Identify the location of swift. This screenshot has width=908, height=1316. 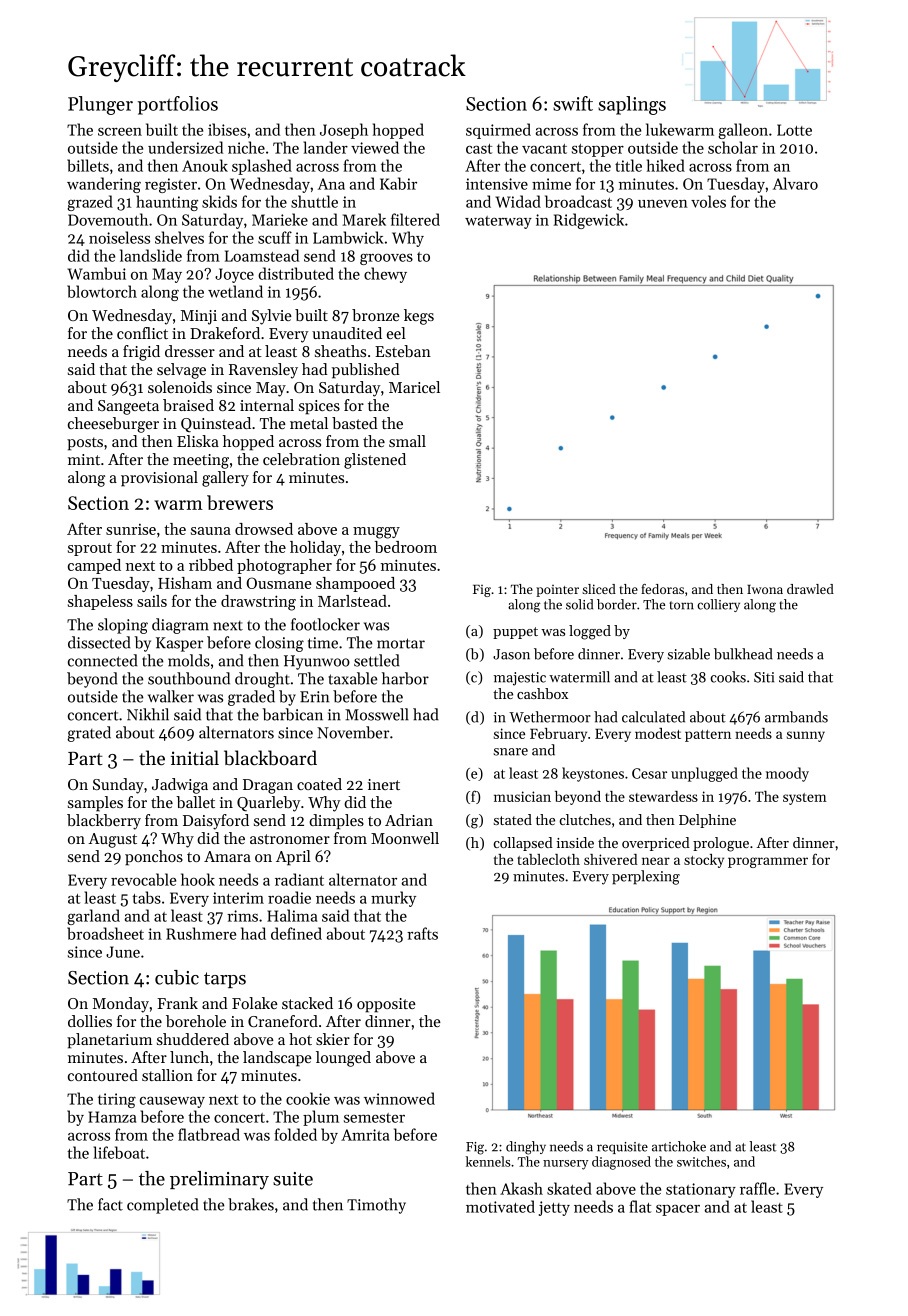
(573, 103).
